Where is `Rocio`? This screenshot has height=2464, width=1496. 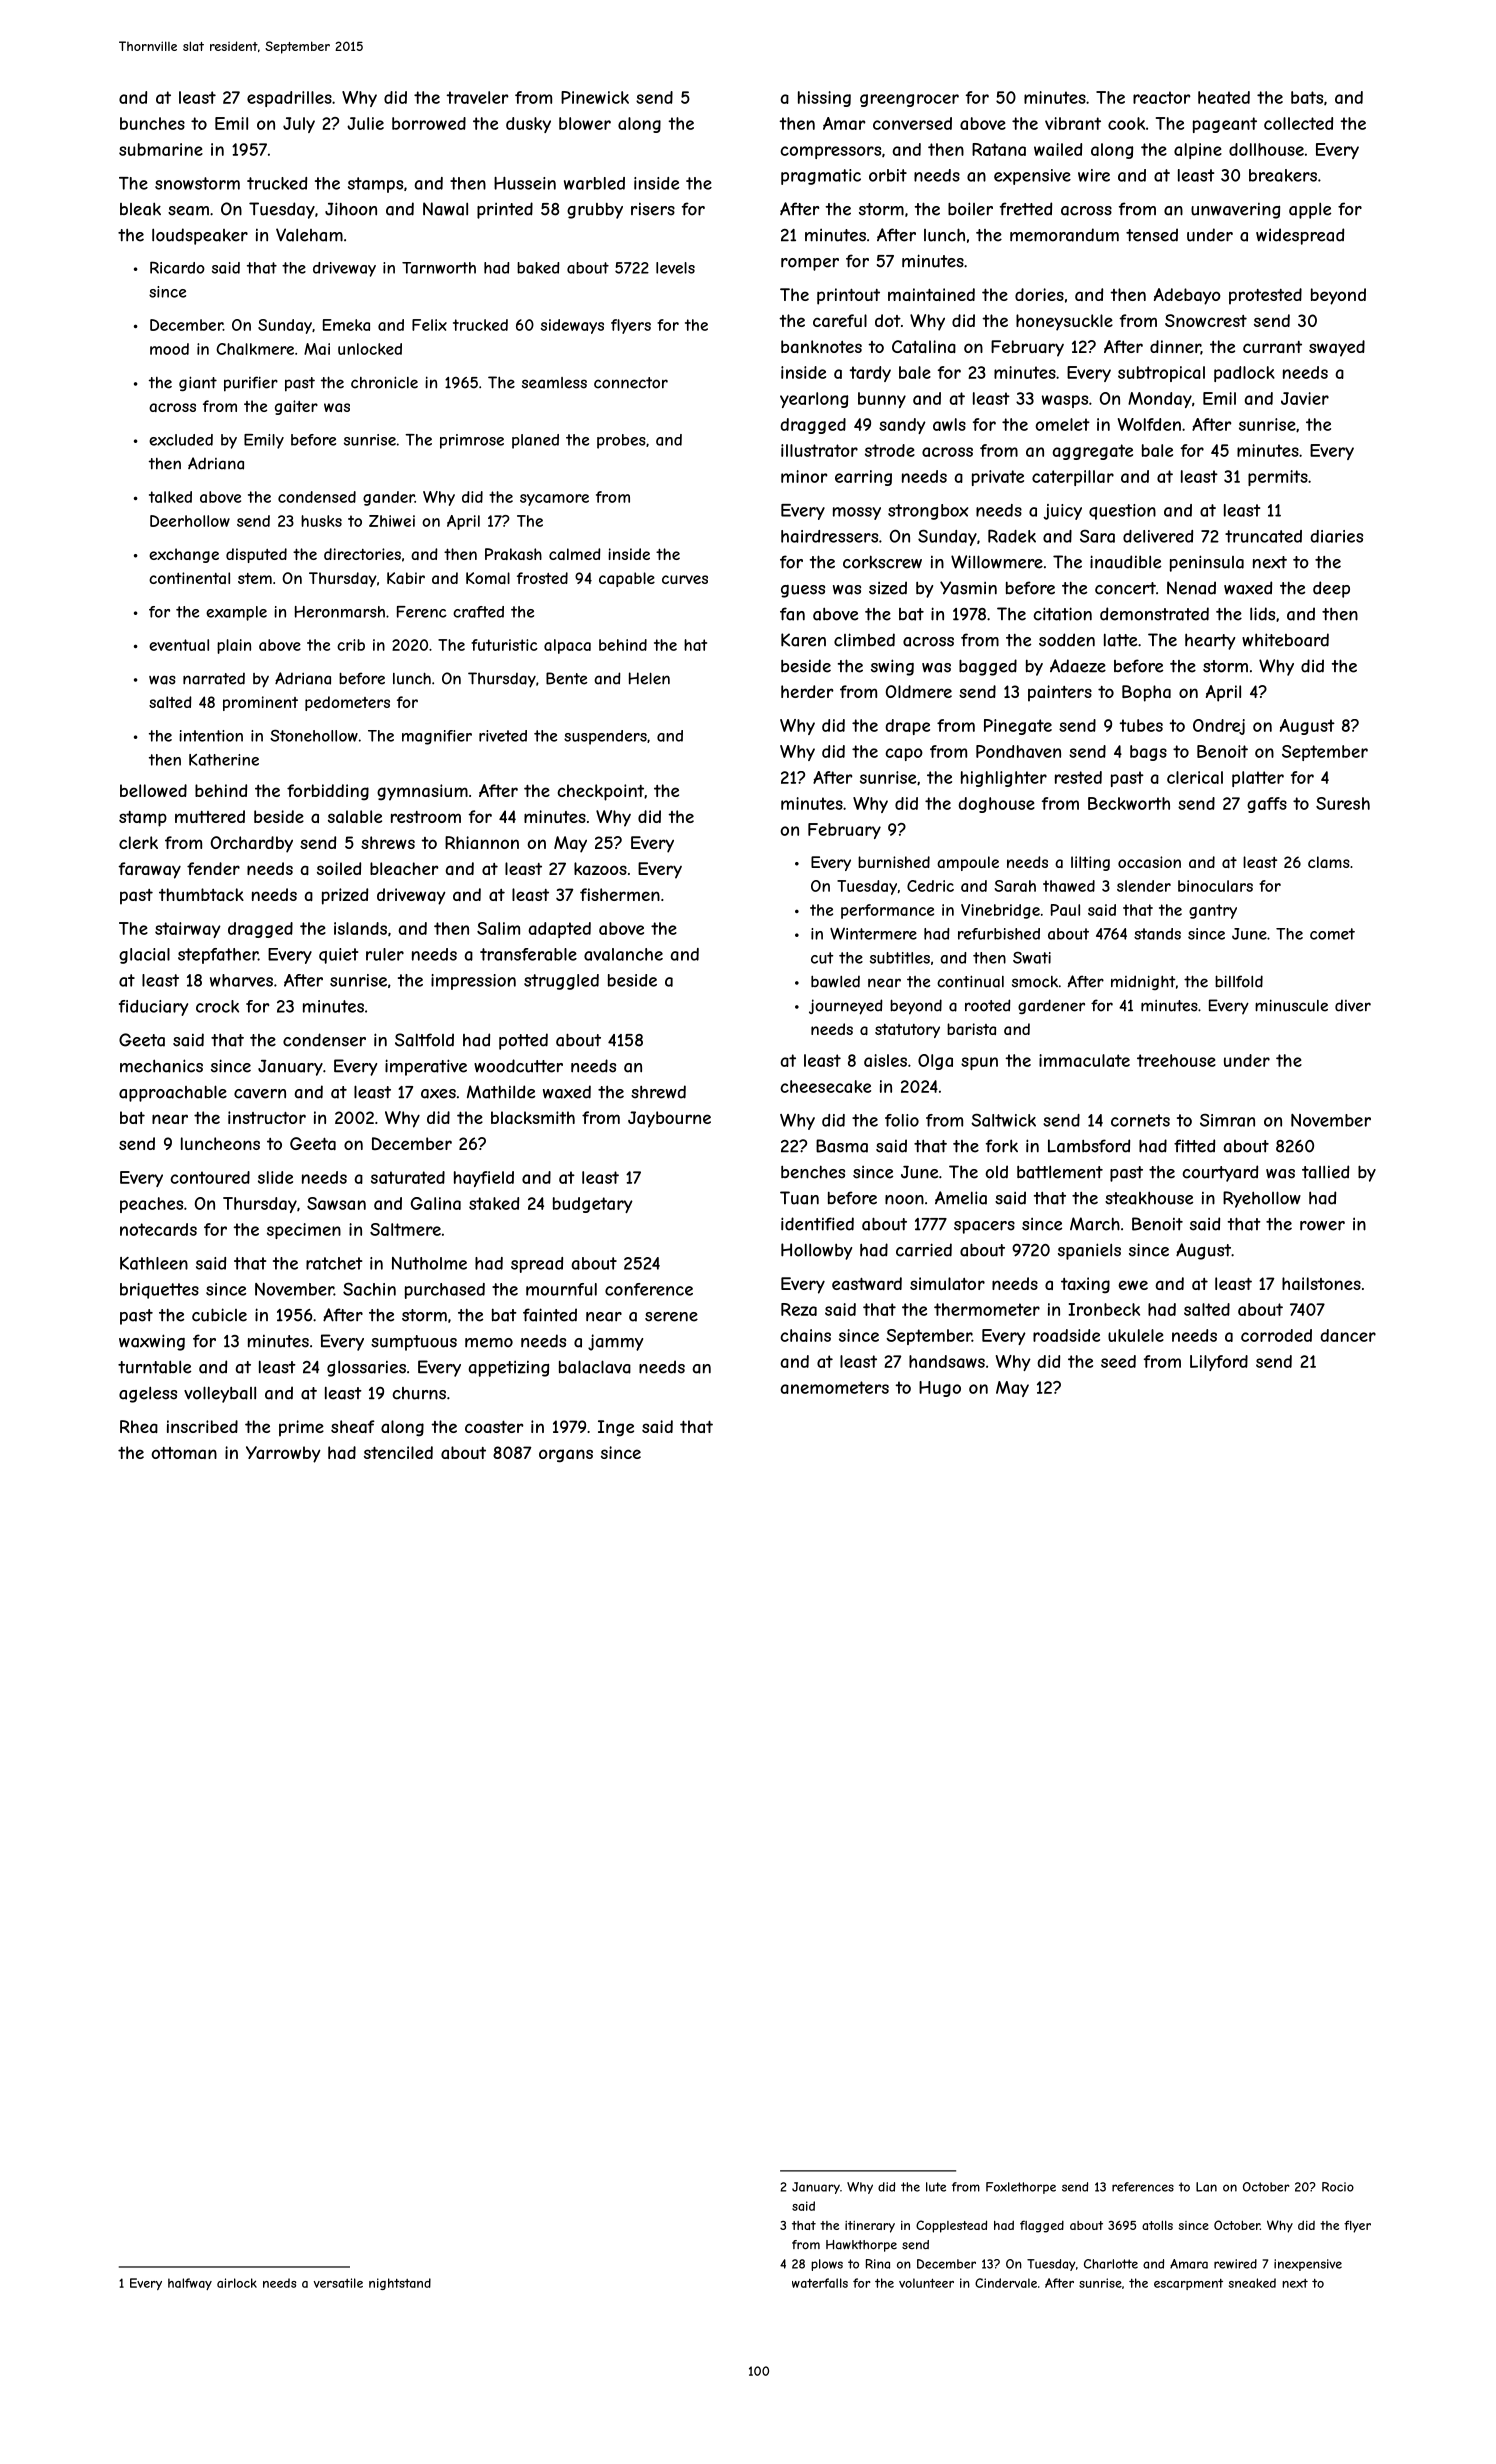
Rocio is located at coordinates (1338, 2187).
